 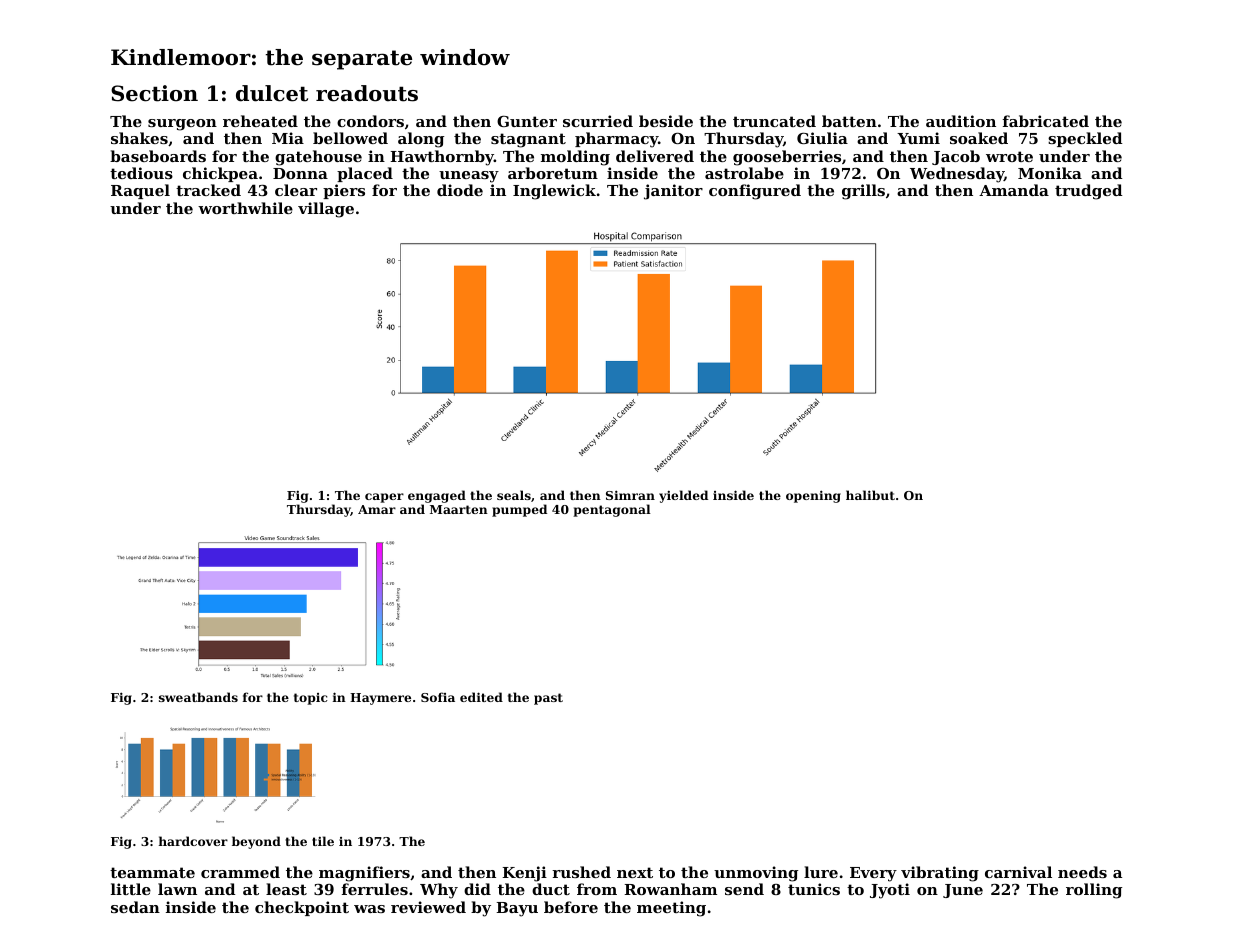 What do you see at coordinates (849, 121) in the screenshot?
I see `batten` at bounding box center [849, 121].
